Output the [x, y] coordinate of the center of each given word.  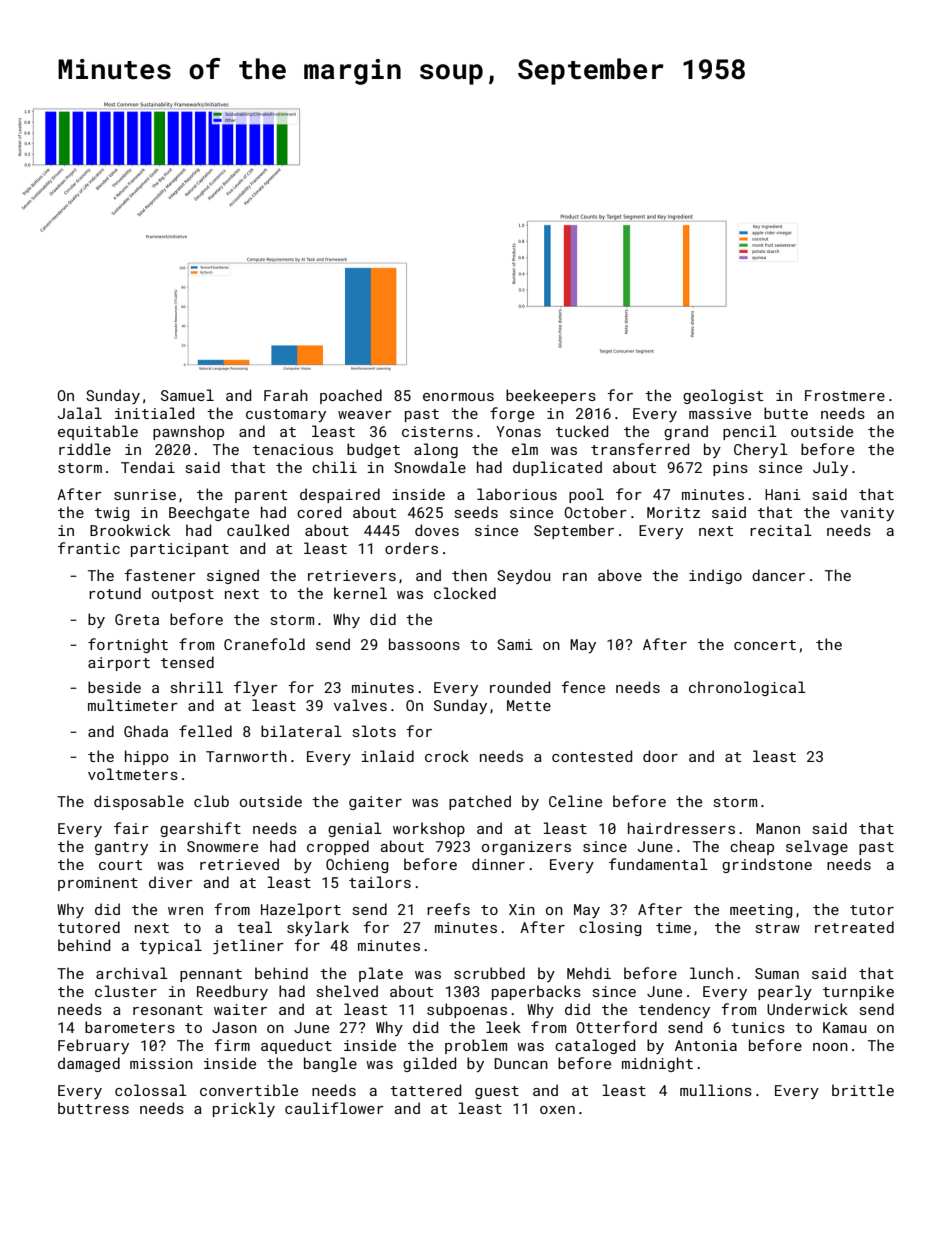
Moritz [673, 512]
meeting [761, 911]
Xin [522, 909]
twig [112, 514]
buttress [93, 1108]
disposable [139, 802]
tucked [582, 431]
